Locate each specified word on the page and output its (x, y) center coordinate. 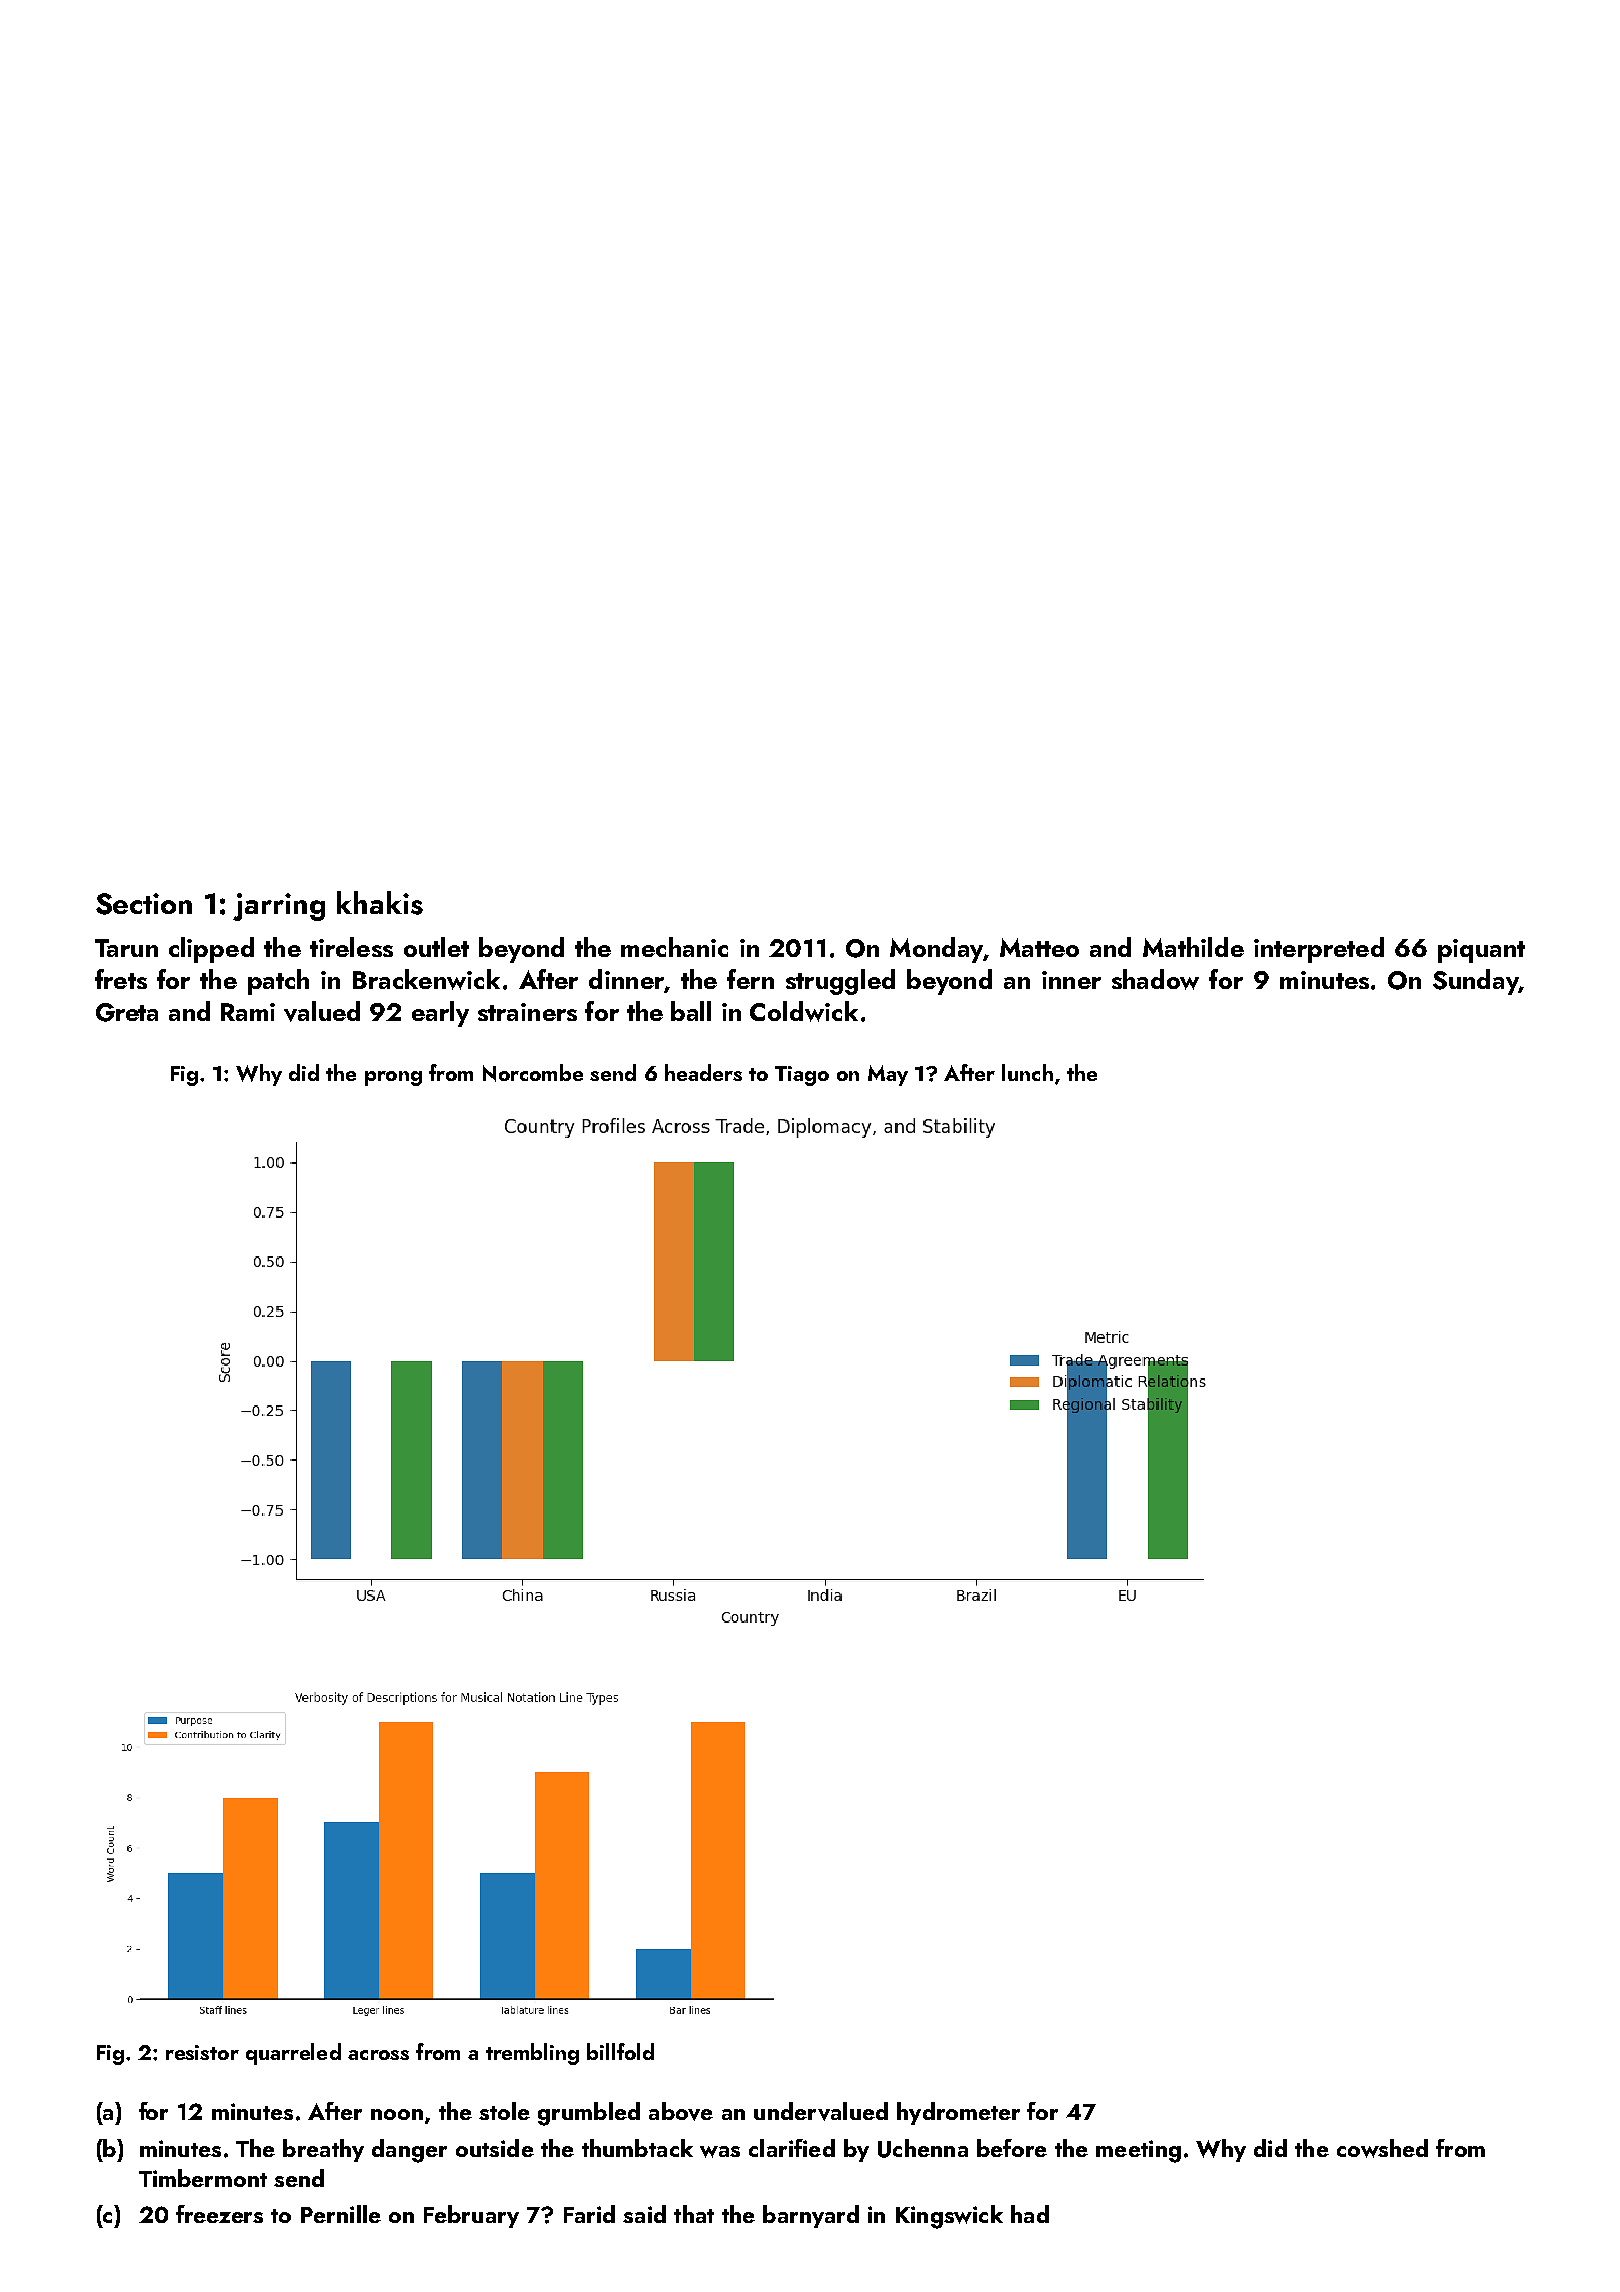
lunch (1027, 1072)
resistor (202, 2052)
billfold (620, 2051)
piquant (1481, 951)
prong (393, 1078)
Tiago (802, 1076)
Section (144, 904)
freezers (219, 2214)
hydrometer (958, 2113)
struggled (840, 982)
